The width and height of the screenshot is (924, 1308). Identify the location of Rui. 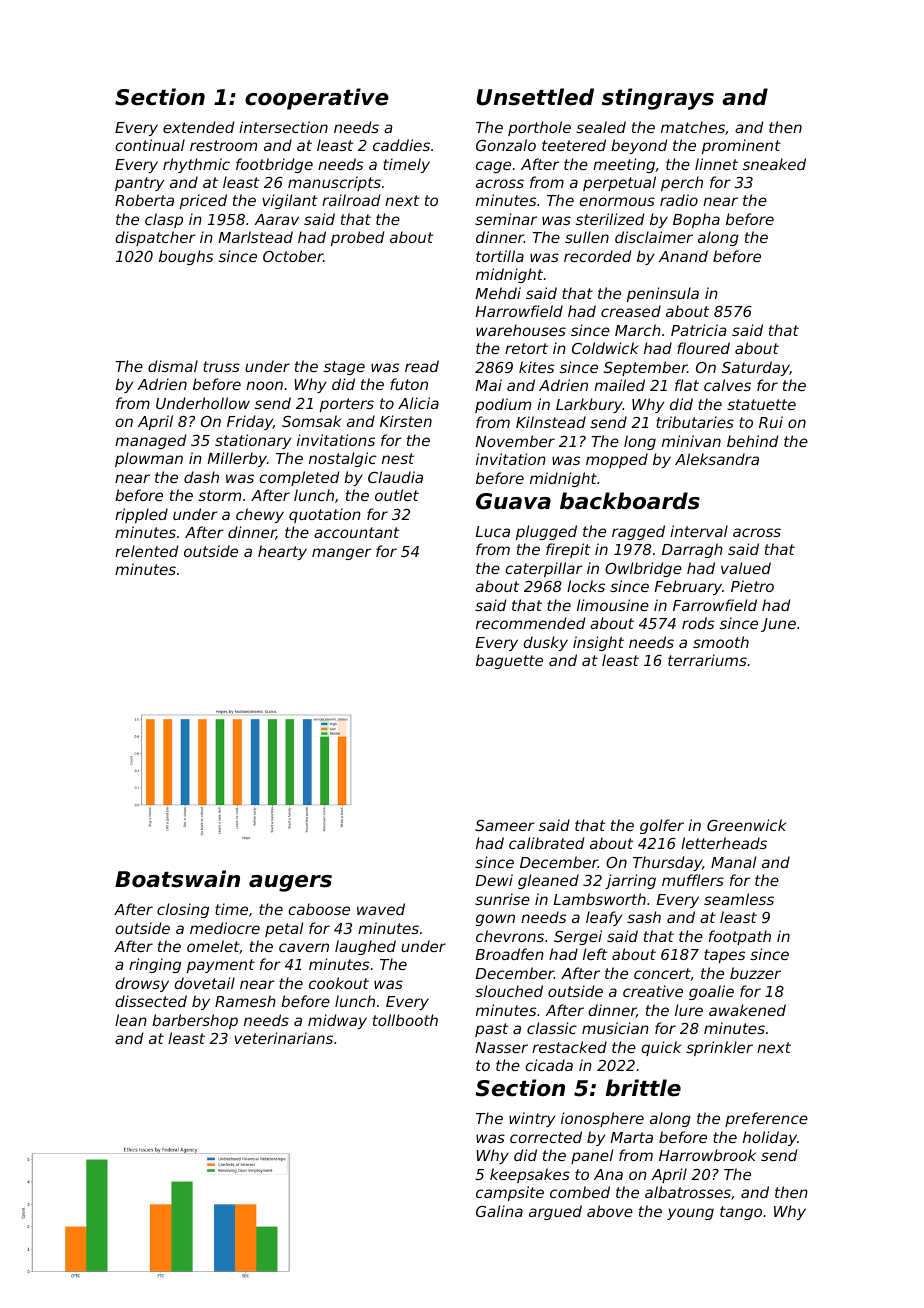
(771, 422).
